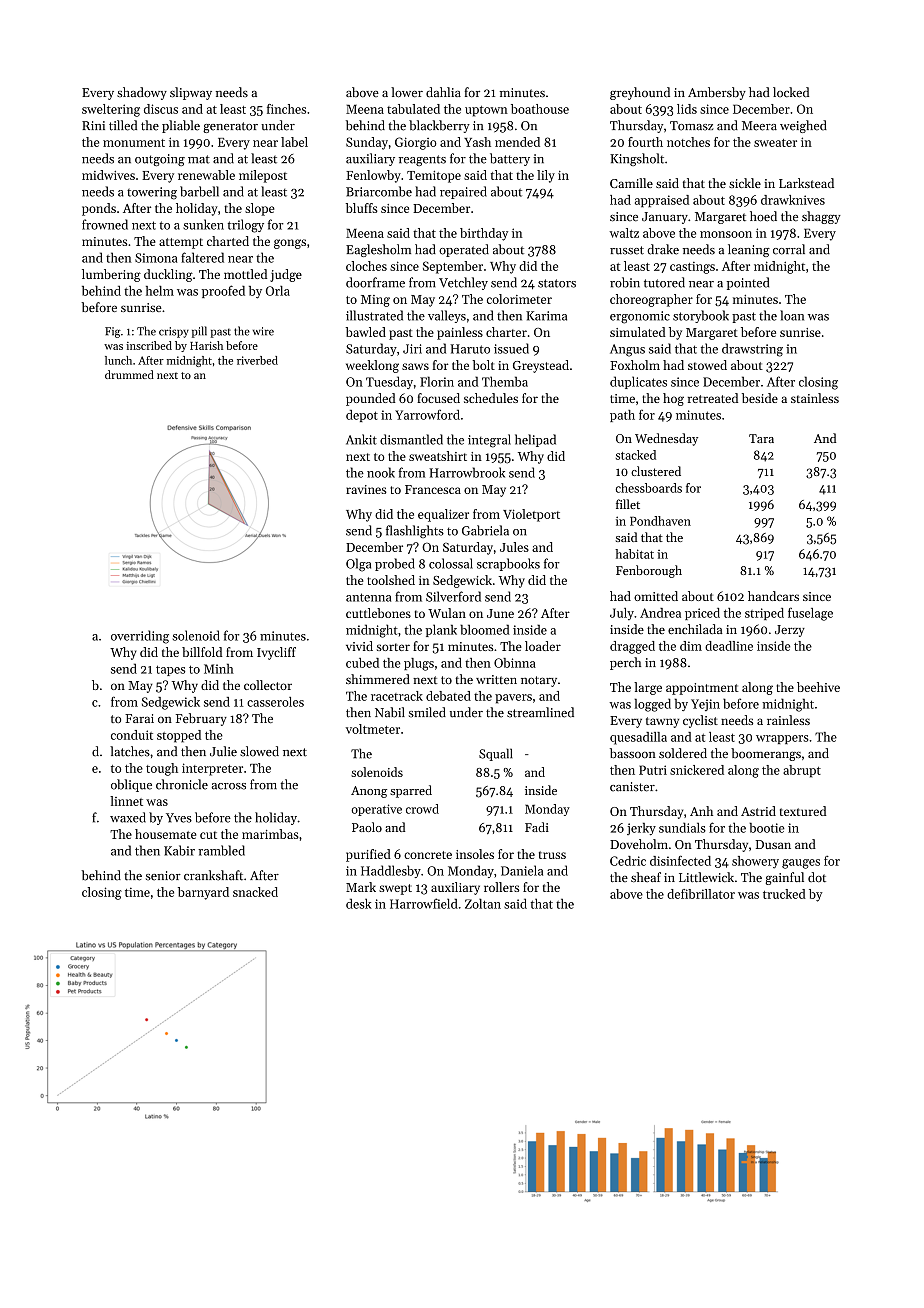  I want to click on Squall, so click(496, 754).
